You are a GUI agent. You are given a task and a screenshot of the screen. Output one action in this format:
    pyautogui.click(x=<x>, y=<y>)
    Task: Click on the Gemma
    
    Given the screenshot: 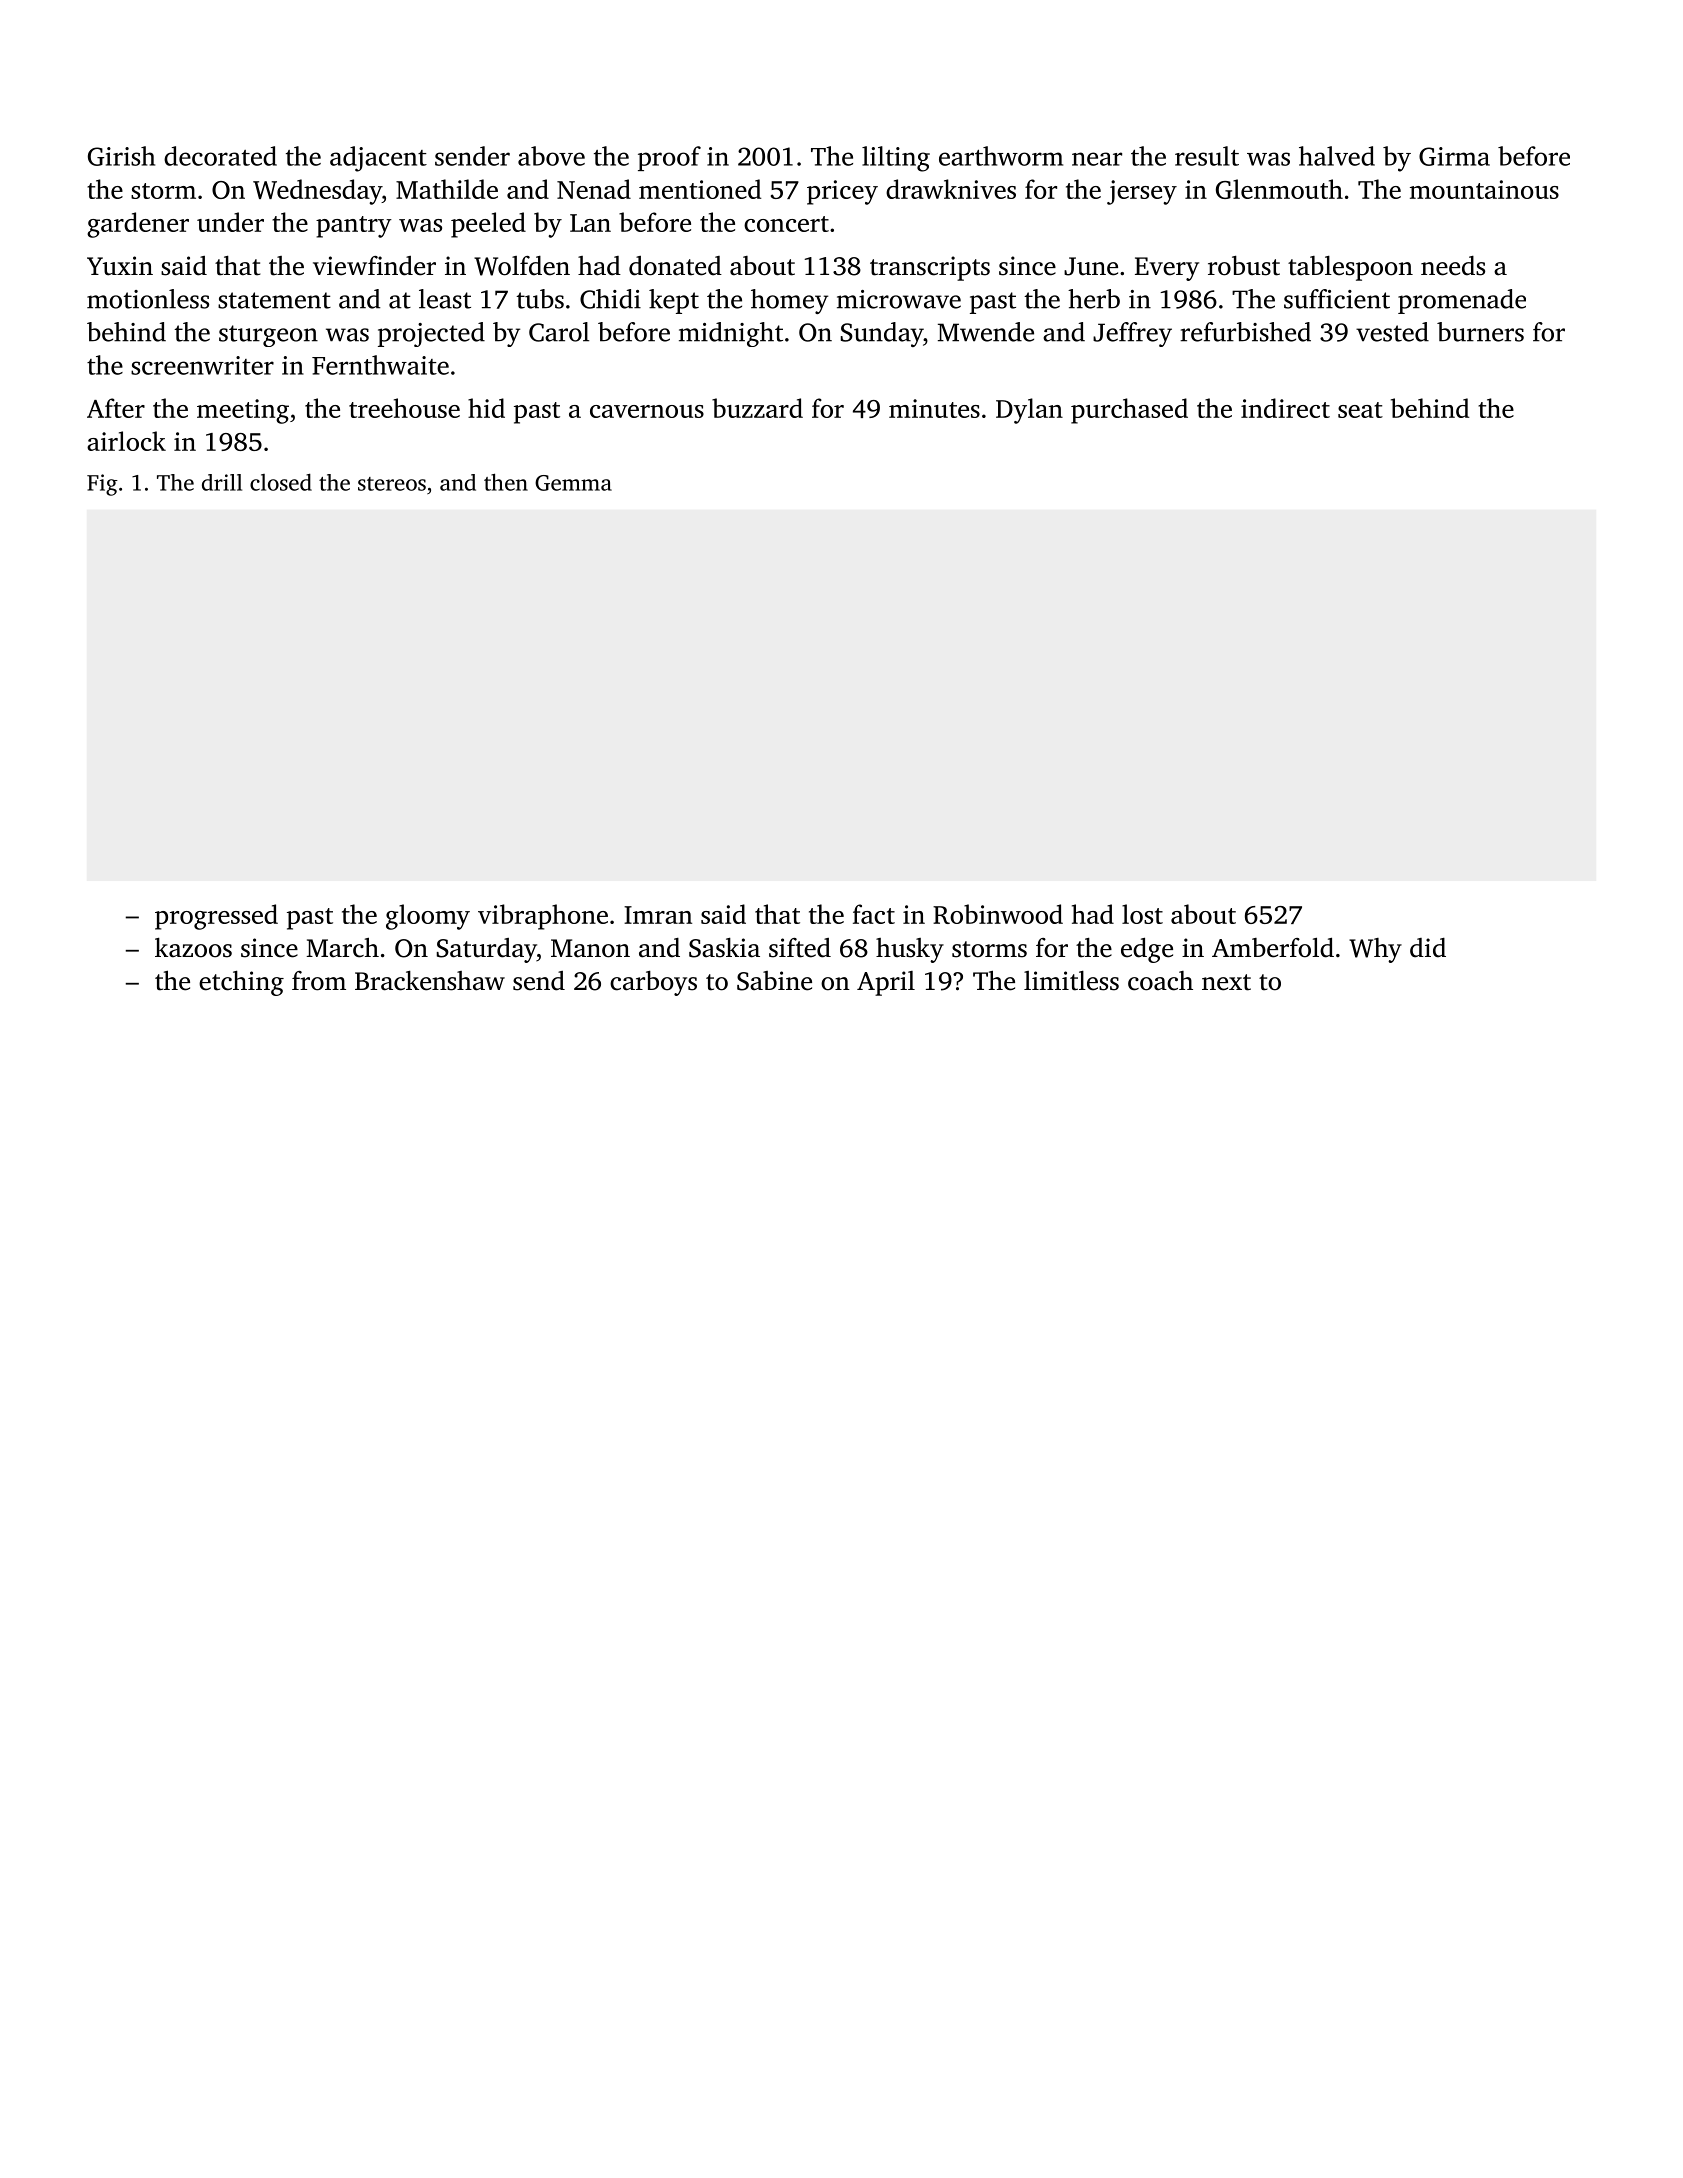 What is the action you would take?
    pyautogui.click(x=573, y=483)
